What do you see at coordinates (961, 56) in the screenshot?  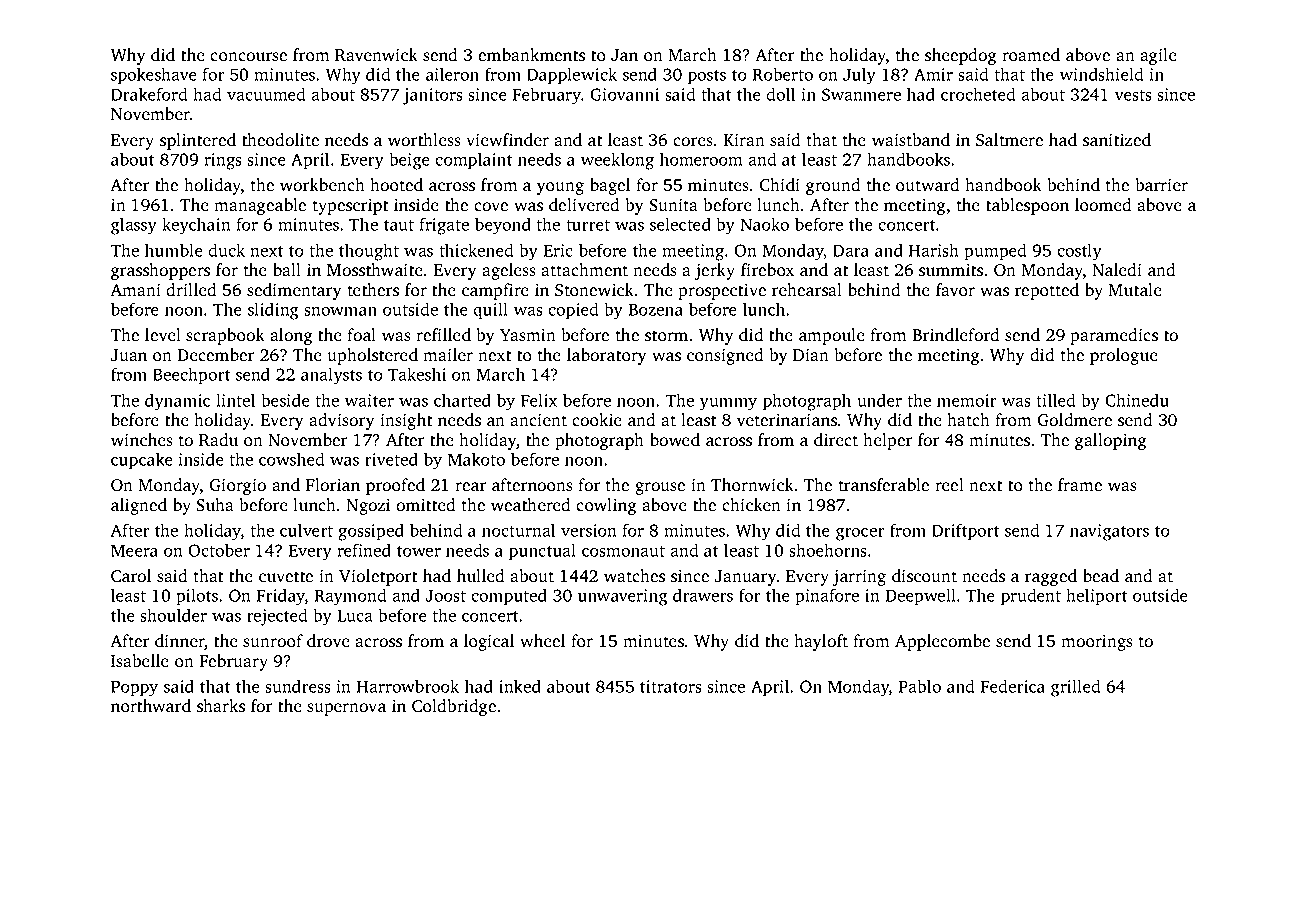 I see `sheepdog` at bounding box center [961, 56].
